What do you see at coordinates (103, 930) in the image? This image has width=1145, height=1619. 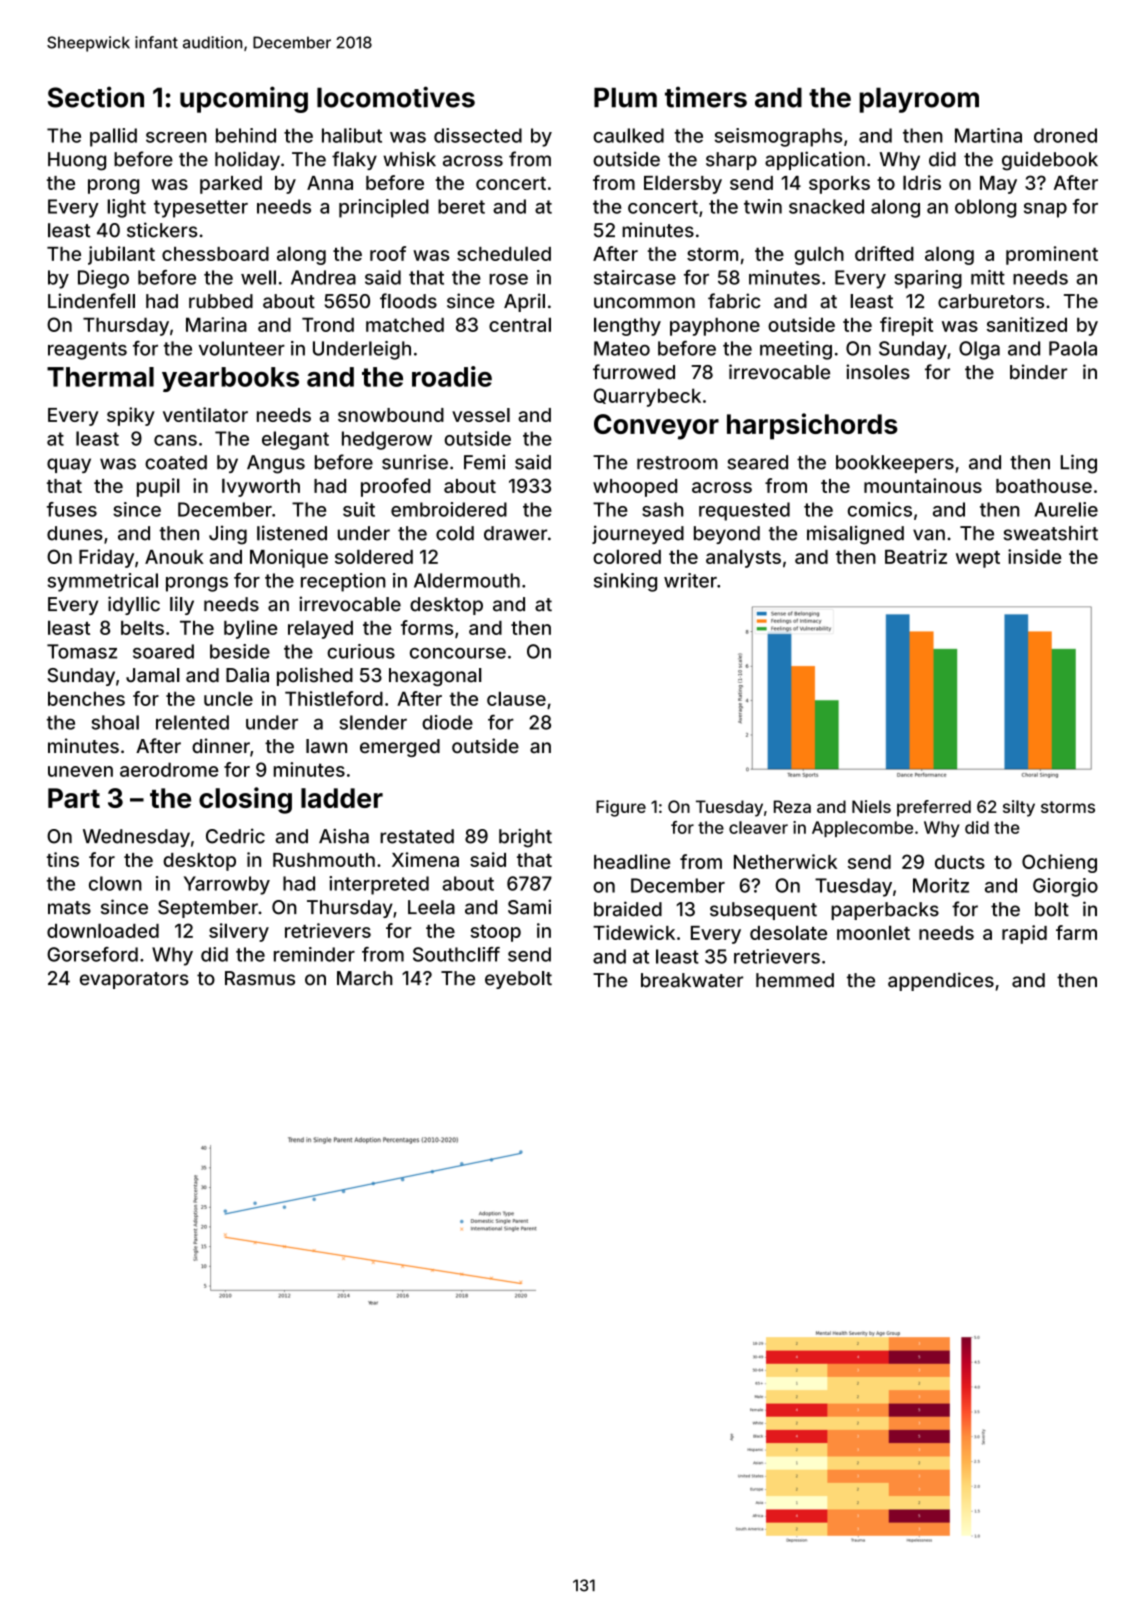 I see `downloaded` at bounding box center [103, 930].
